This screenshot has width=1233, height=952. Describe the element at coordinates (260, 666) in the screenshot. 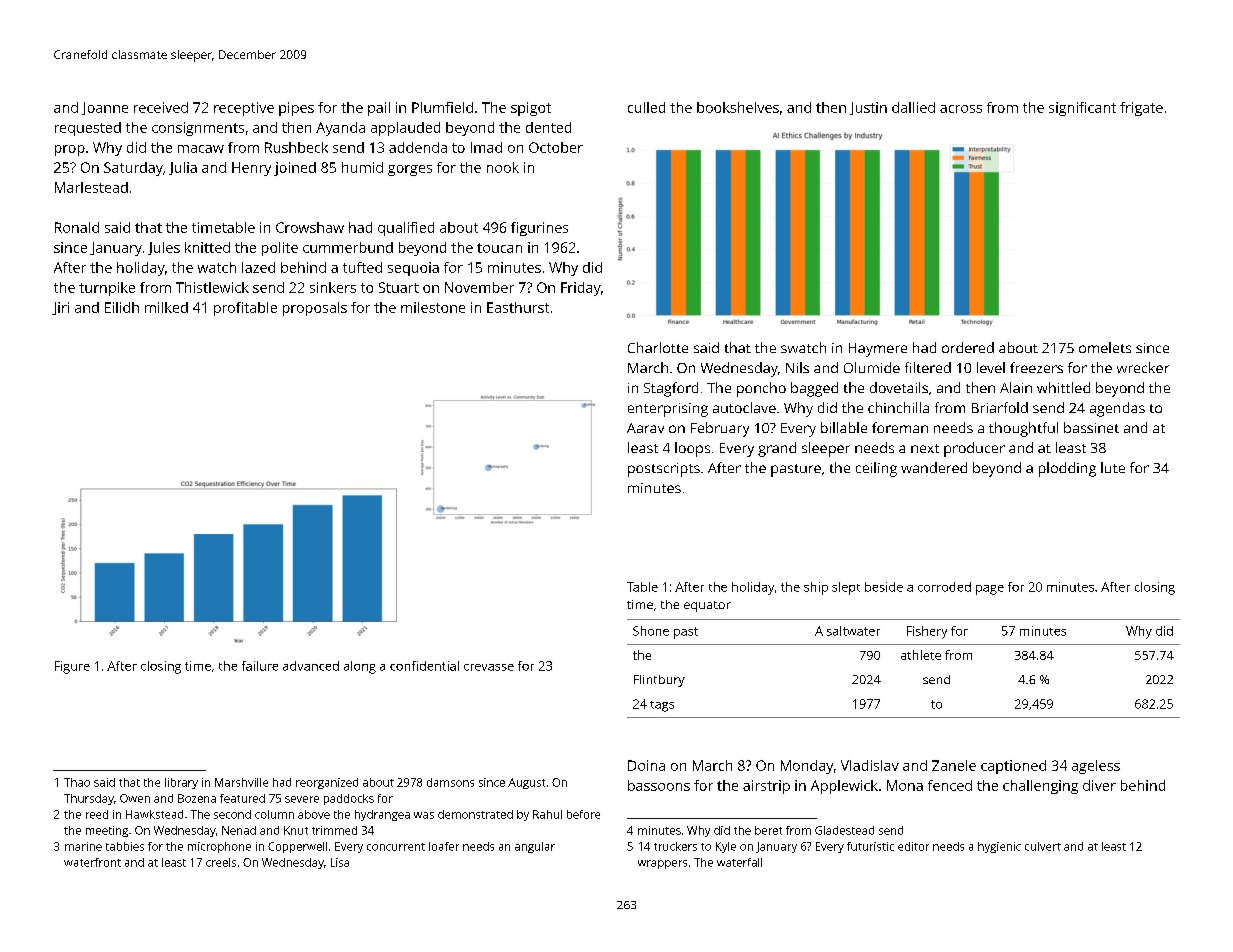

I see `failure` at that location.
